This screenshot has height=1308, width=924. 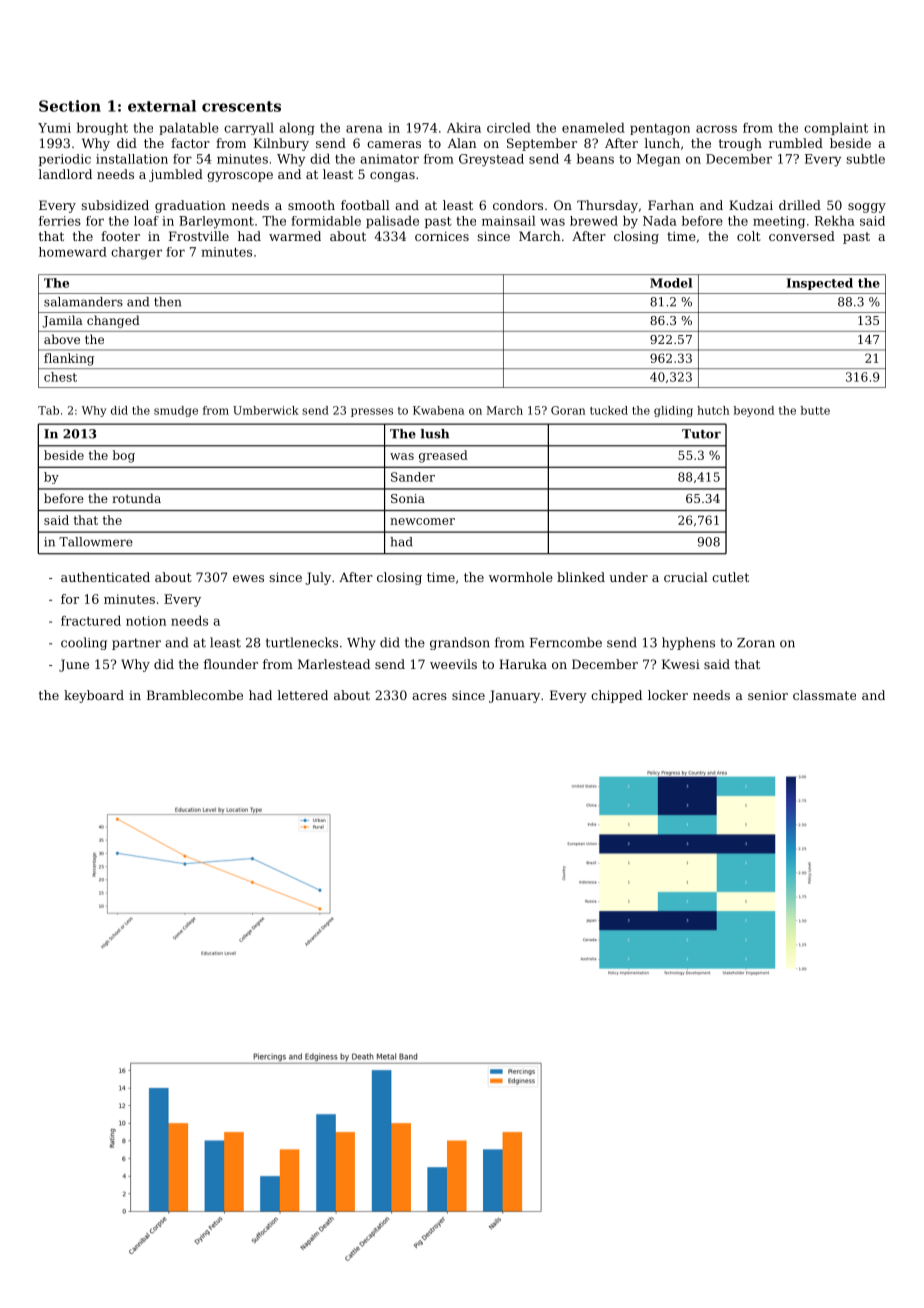 What do you see at coordinates (754, 411) in the screenshot?
I see `beyond` at bounding box center [754, 411].
